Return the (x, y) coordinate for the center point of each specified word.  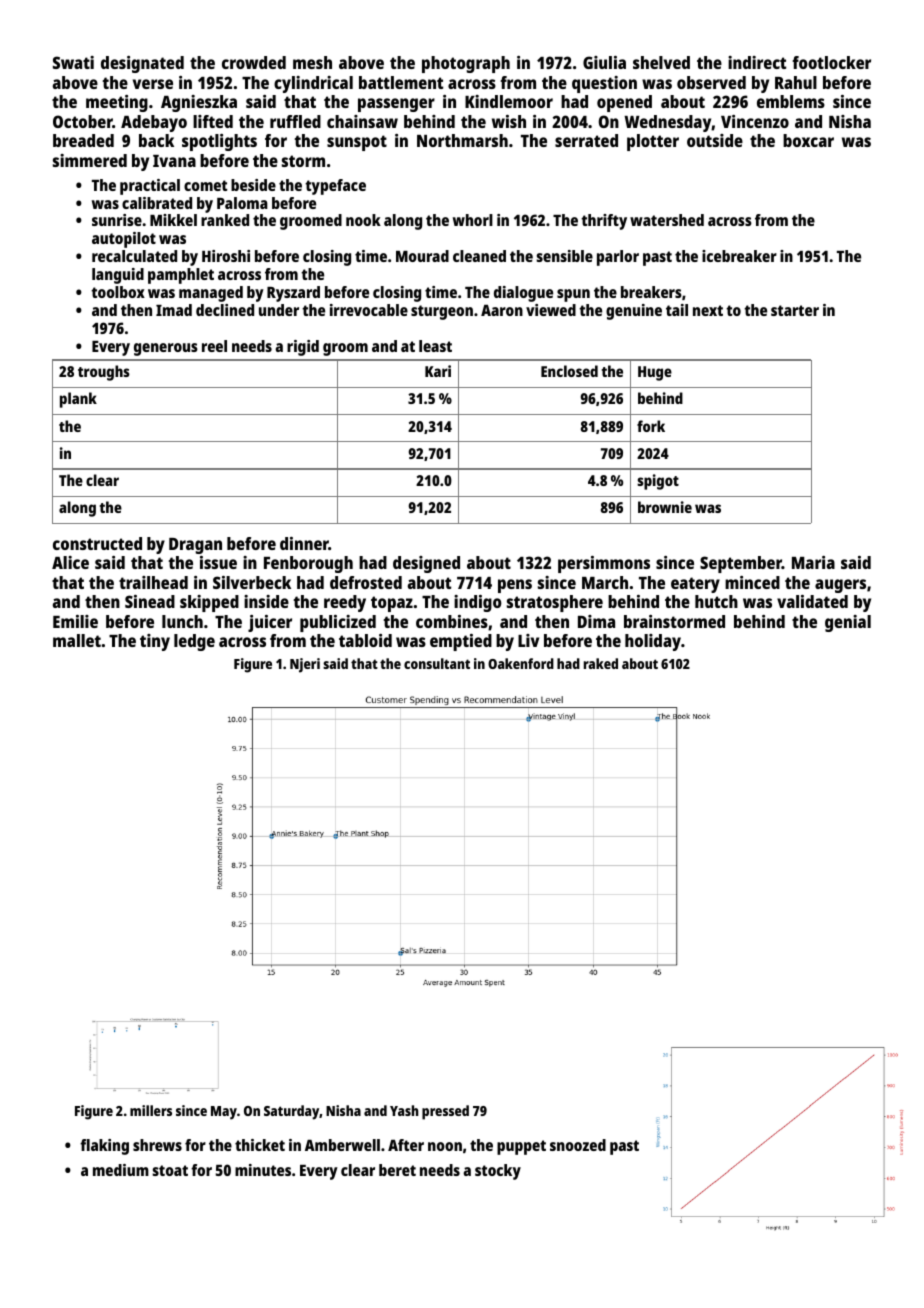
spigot (658, 482)
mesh (312, 62)
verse (153, 84)
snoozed (578, 1145)
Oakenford (521, 663)
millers (151, 1110)
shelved (661, 62)
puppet (521, 1147)
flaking (104, 1147)
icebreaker (739, 256)
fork (651, 426)
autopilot (124, 240)
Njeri (305, 665)
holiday (653, 642)
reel (214, 346)
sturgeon (442, 312)
